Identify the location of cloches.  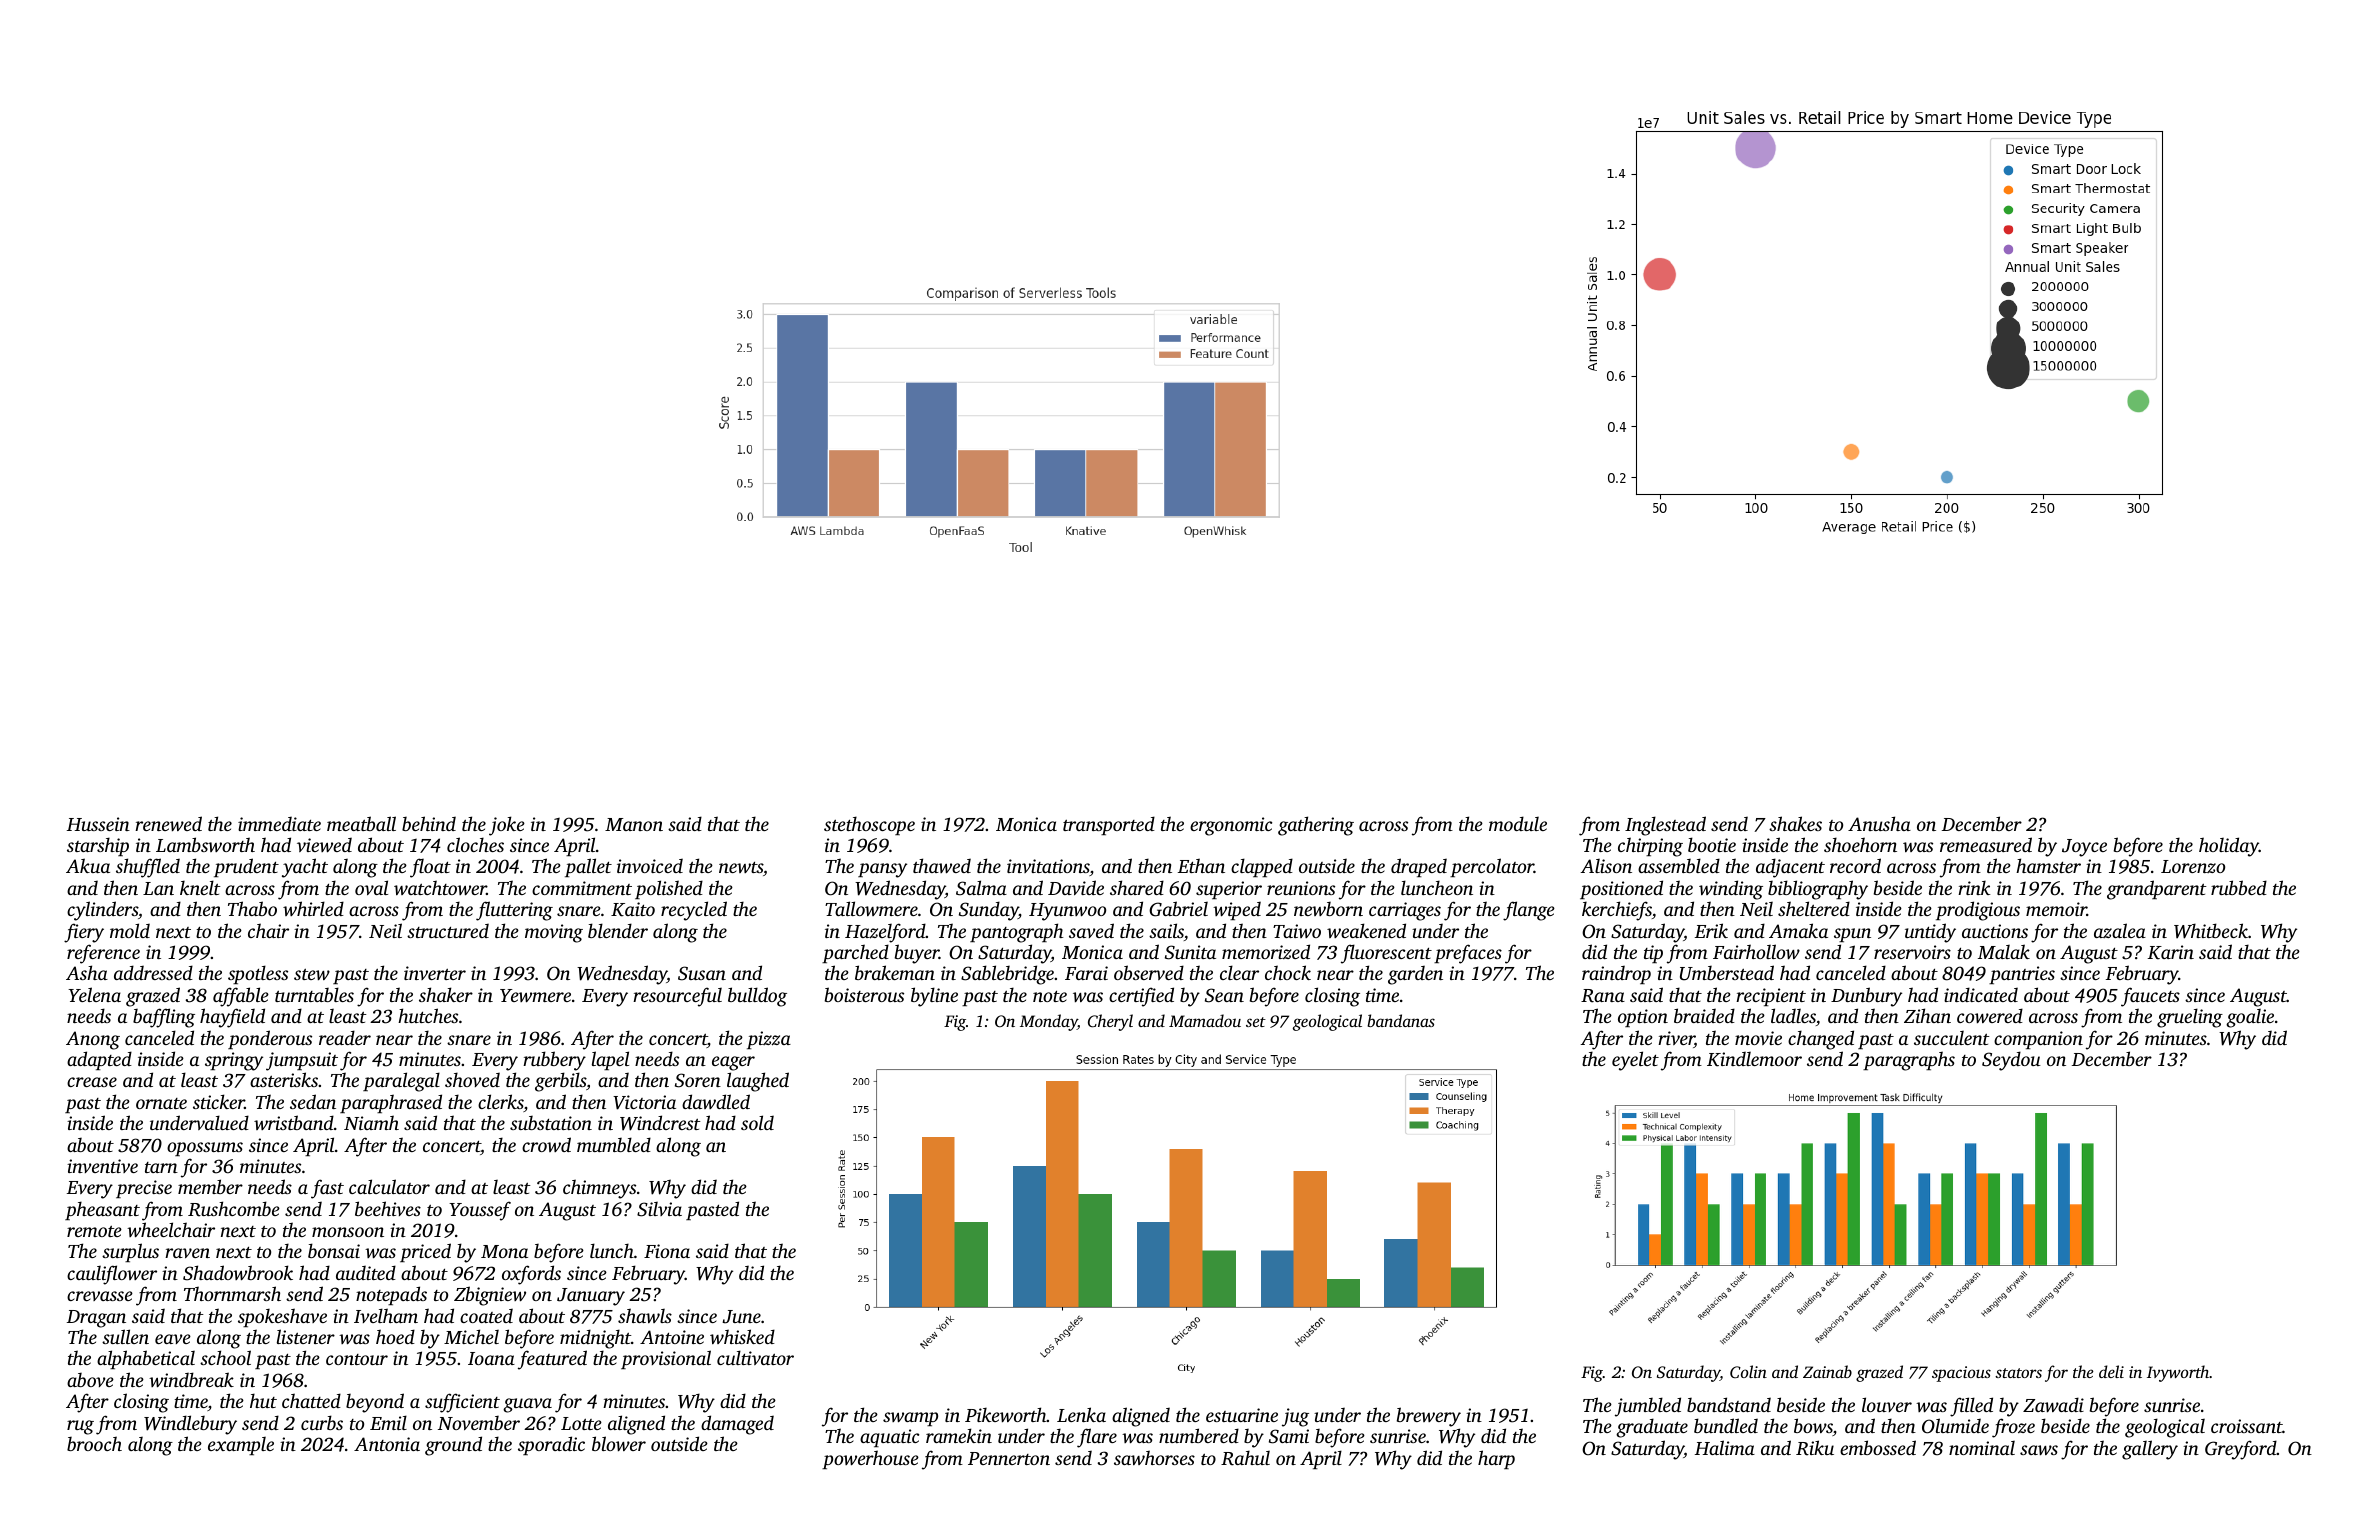
(475, 844).
